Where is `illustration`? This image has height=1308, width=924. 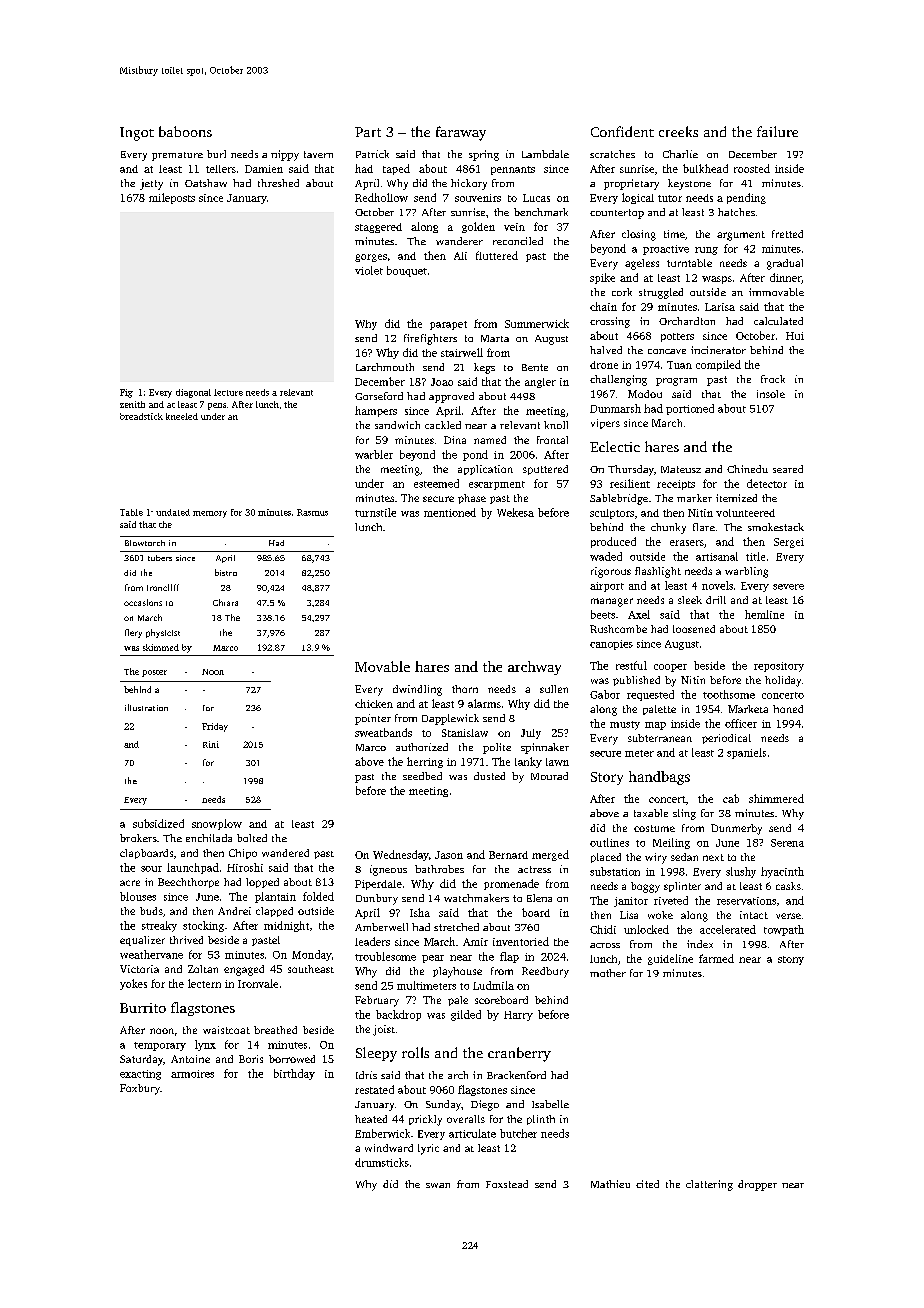 illustration is located at coordinates (146, 707).
